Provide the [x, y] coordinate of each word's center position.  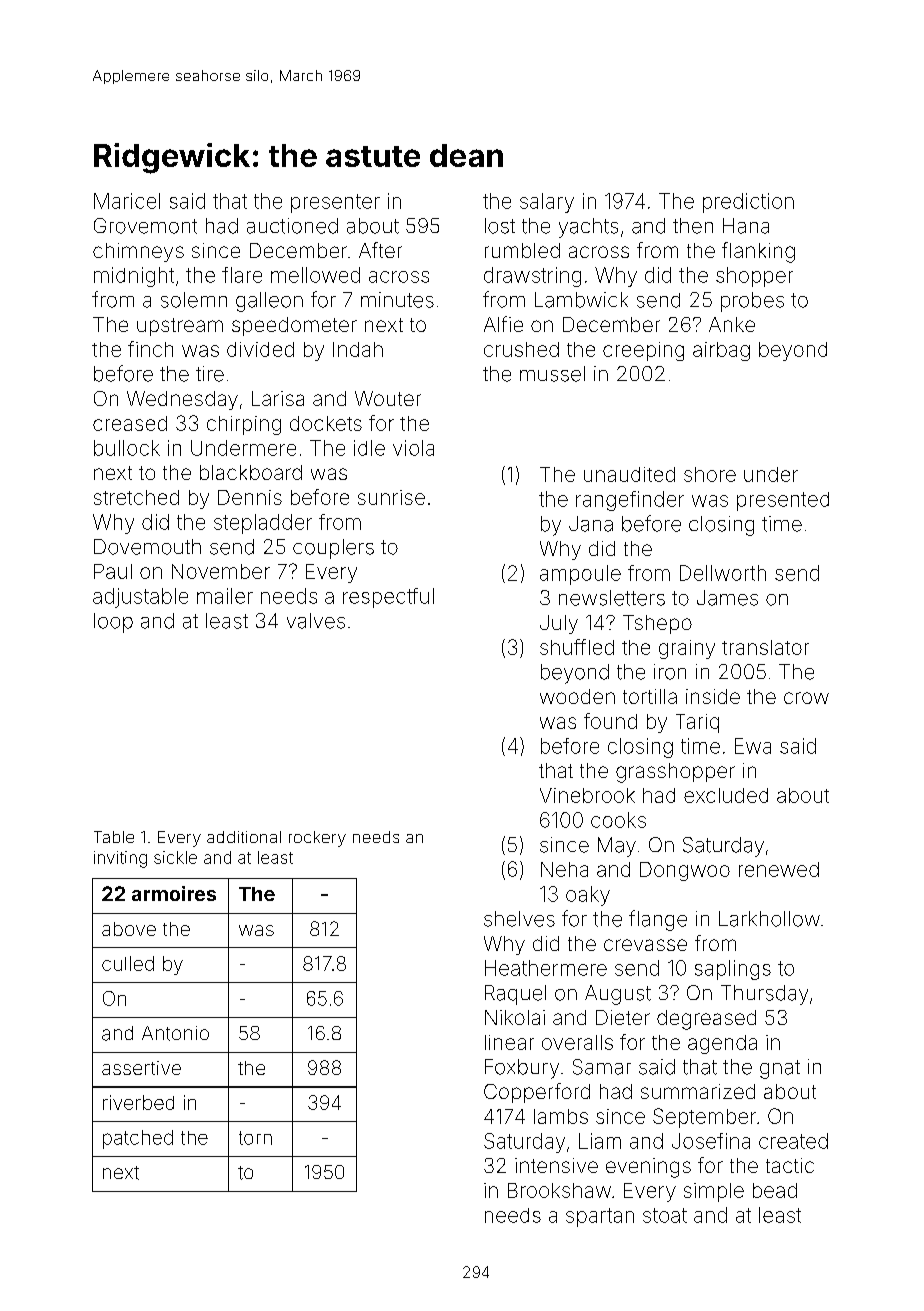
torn [255, 1138]
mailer [225, 596]
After [380, 250]
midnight [134, 277]
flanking [758, 252]
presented [783, 501]
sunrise [391, 497]
